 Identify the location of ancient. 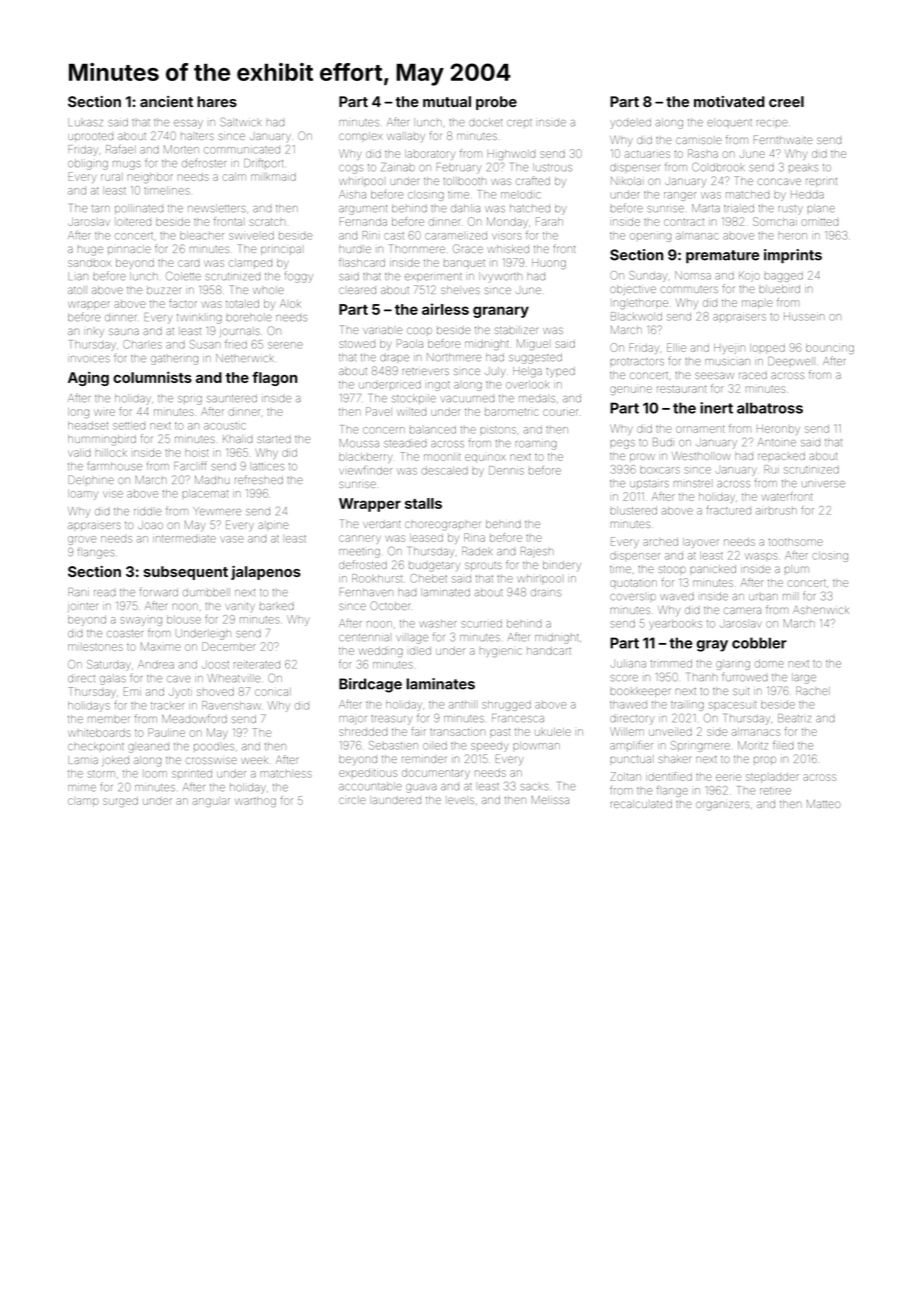
(166, 101).
